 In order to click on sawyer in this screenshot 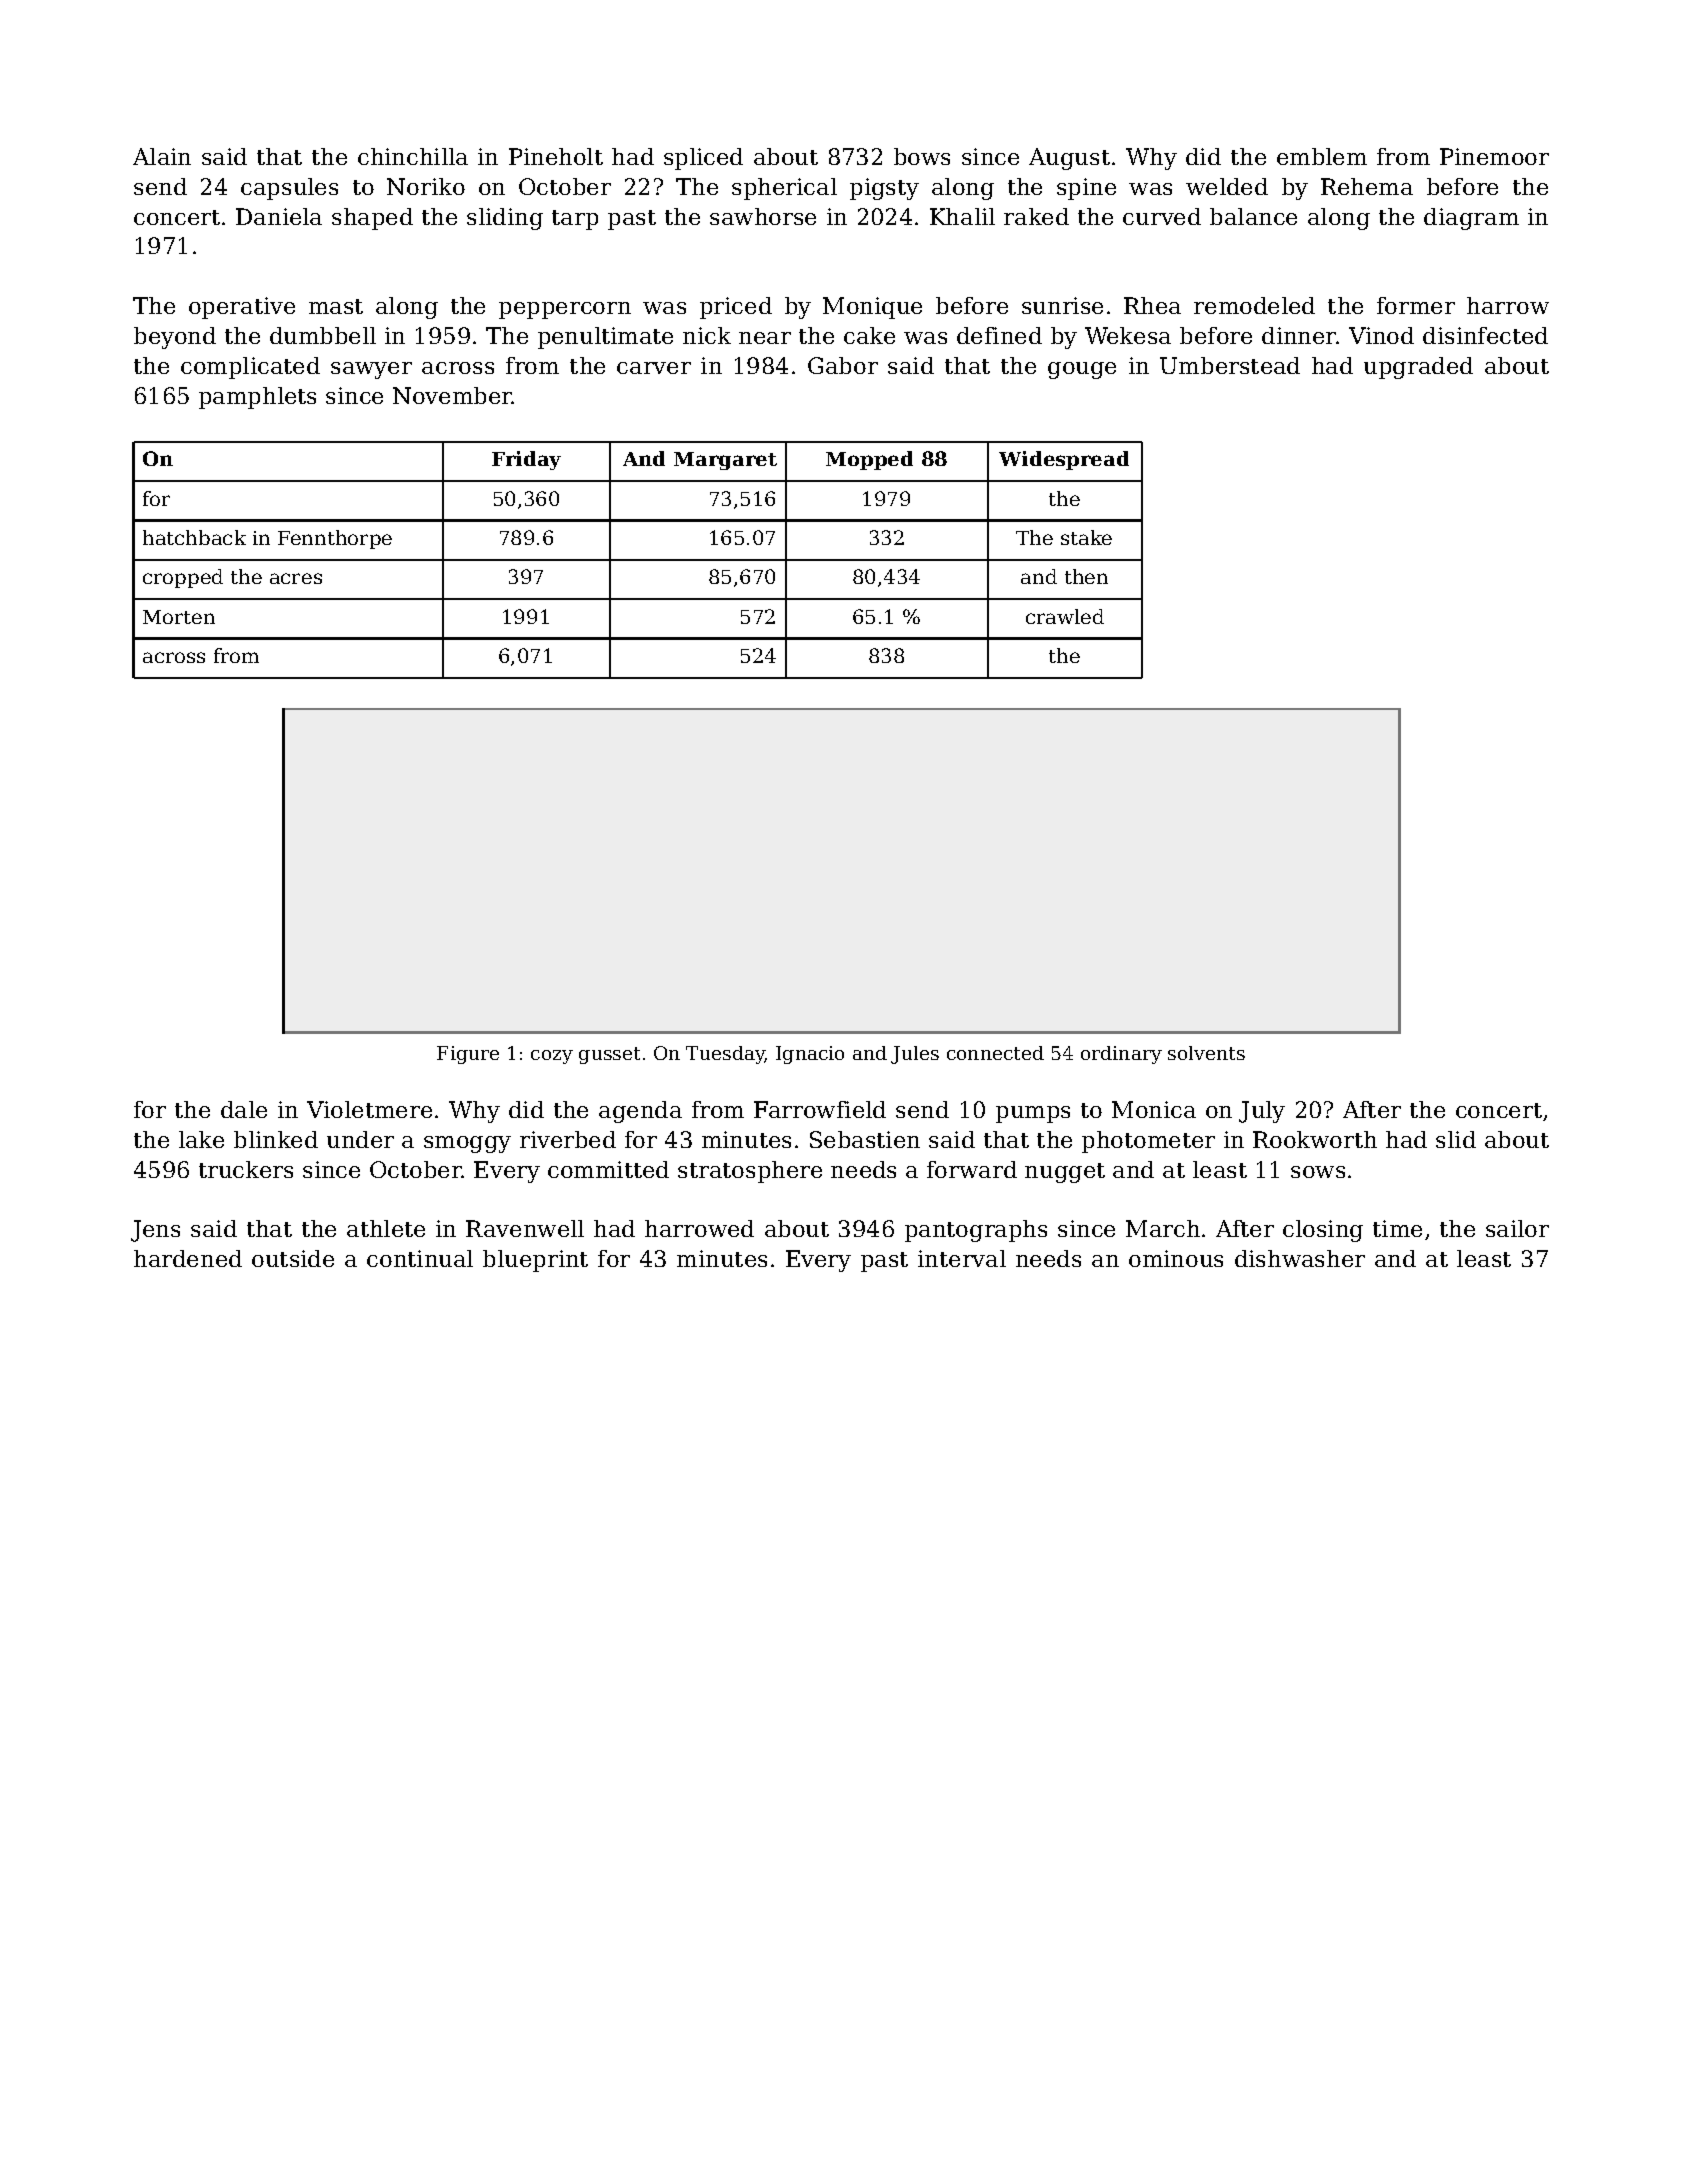, I will do `click(371, 370)`.
